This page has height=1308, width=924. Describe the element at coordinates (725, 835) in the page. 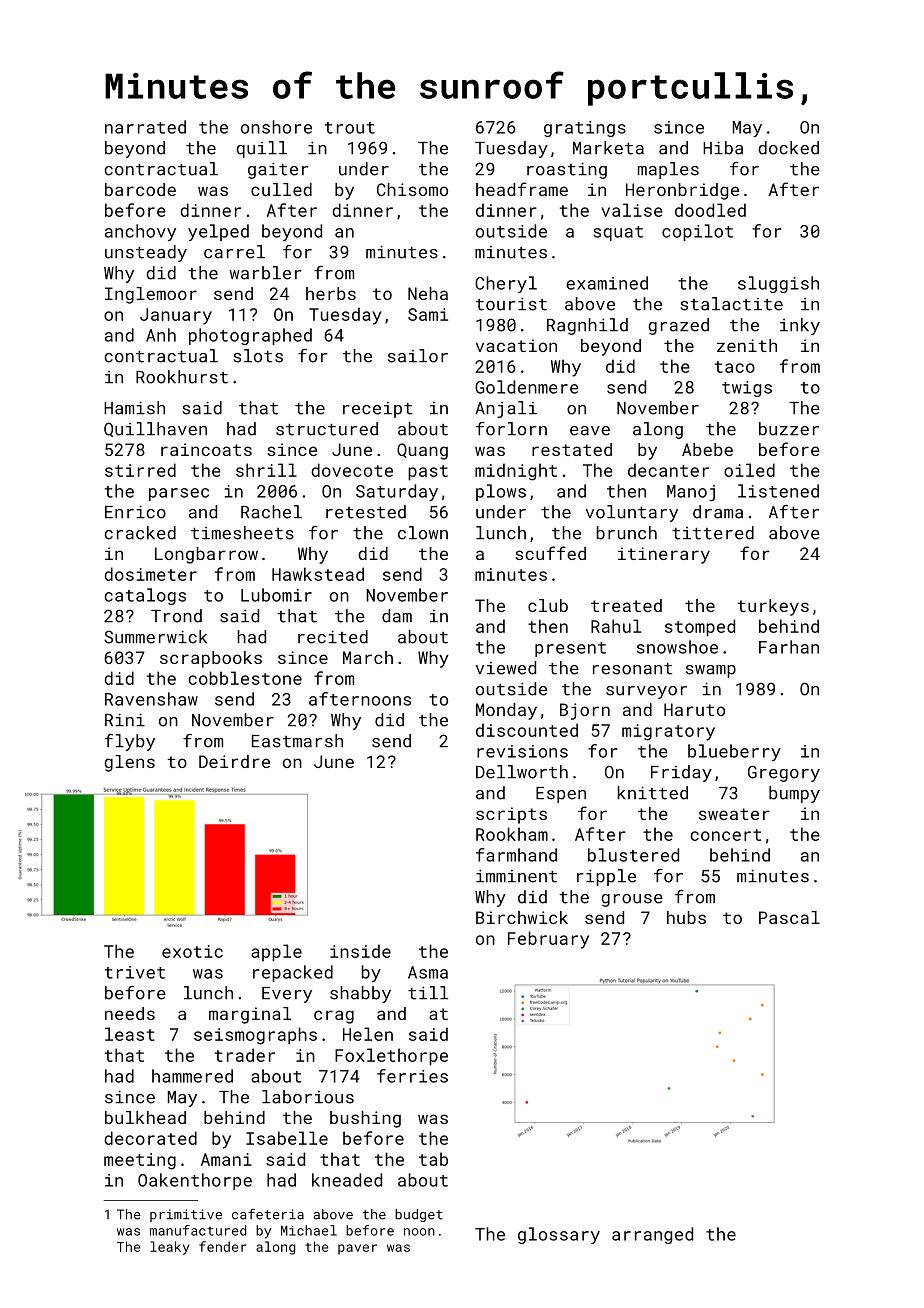

I see `concert` at that location.
